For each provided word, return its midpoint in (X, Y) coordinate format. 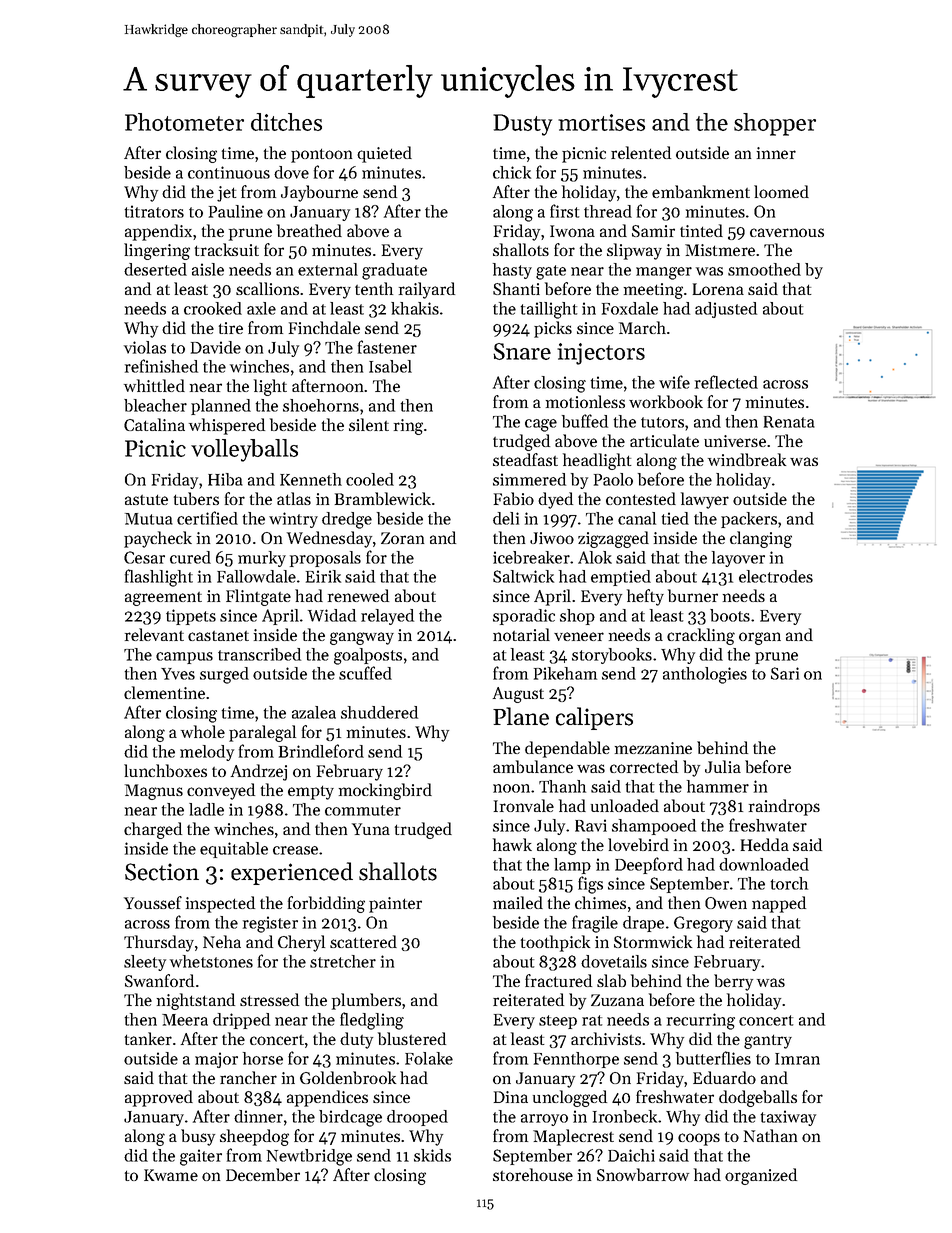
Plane (521, 716)
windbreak (747, 459)
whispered (227, 426)
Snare (522, 351)
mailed (518, 902)
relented (641, 152)
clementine (164, 692)
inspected (220, 904)
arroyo (544, 1120)
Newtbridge (309, 1157)
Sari (785, 673)
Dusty (522, 125)
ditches (286, 122)
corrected (644, 766)
